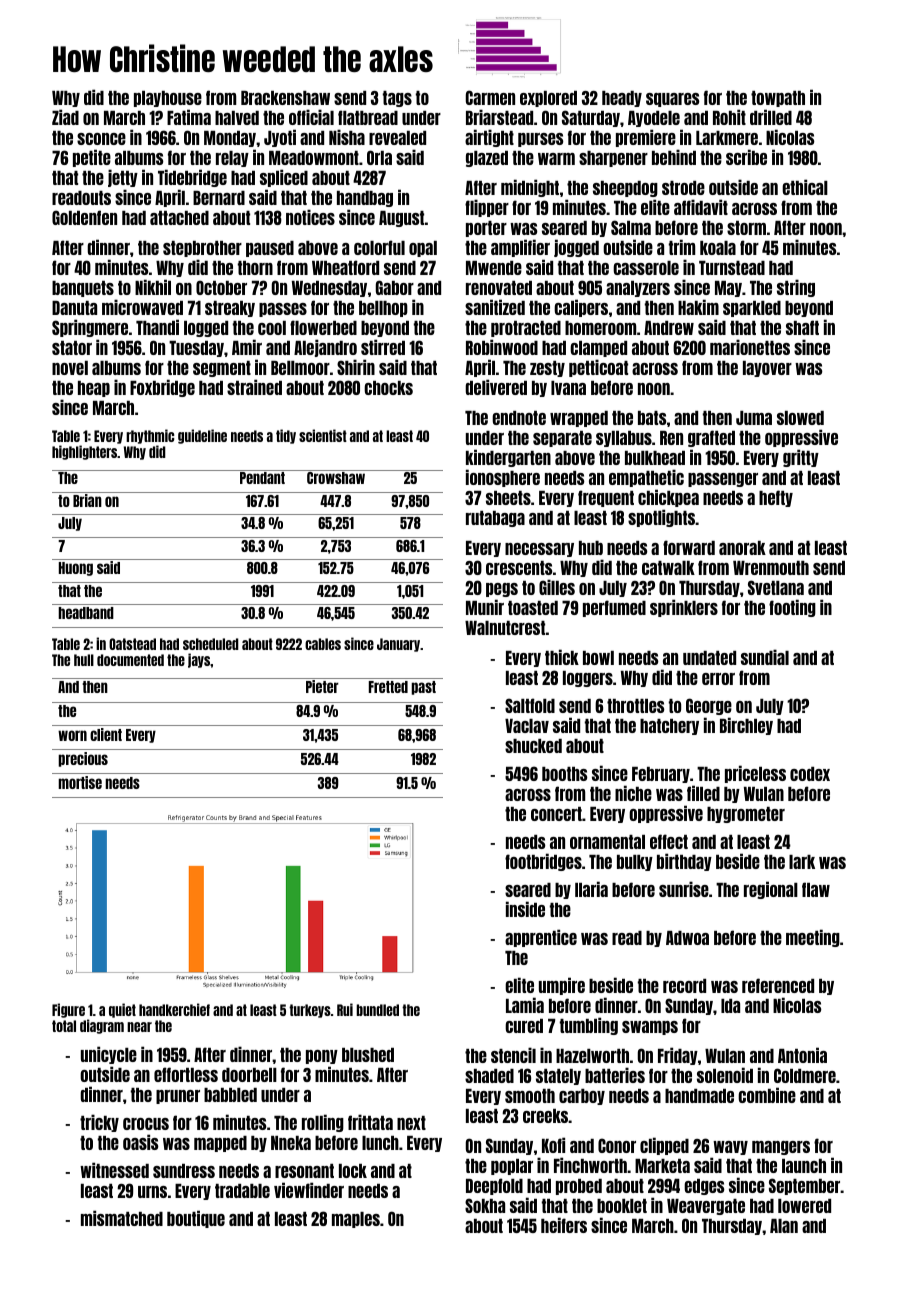  Describe the element at coordinates (664, 1146) in the document. I see `clipped` at that location.
